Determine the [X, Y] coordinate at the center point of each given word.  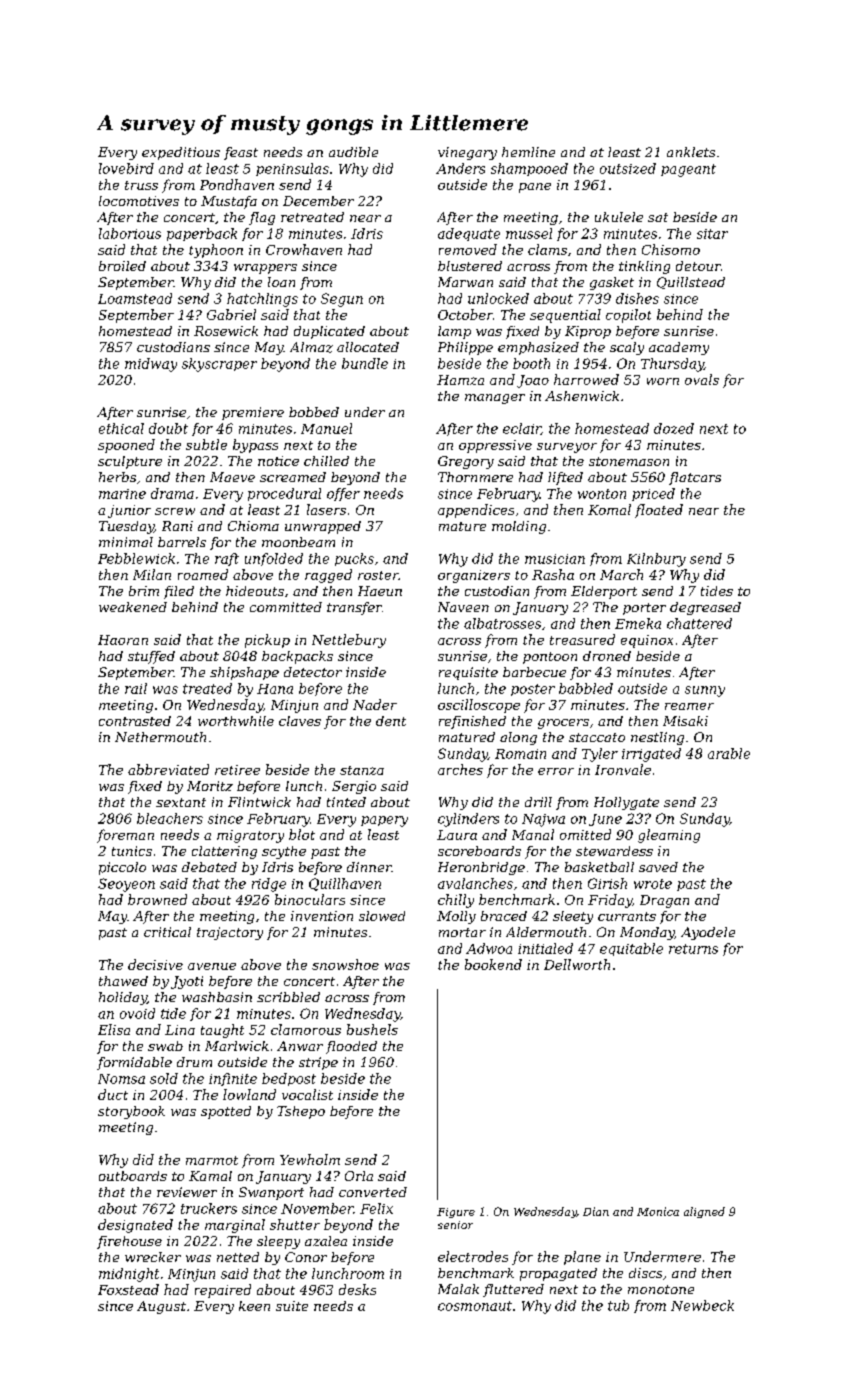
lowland [249, 1094]
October [465, 314]
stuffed [151, 657]
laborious [130, 233]
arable [729, 753]
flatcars [695, 478]
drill [538, 802]
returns [693, 949]
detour [698, 266]
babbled [586, 688]
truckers [209, 1208]
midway [151, 365]
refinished [472, 722]
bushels [372, 1029]
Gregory [466, 462]
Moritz [210, 786]
